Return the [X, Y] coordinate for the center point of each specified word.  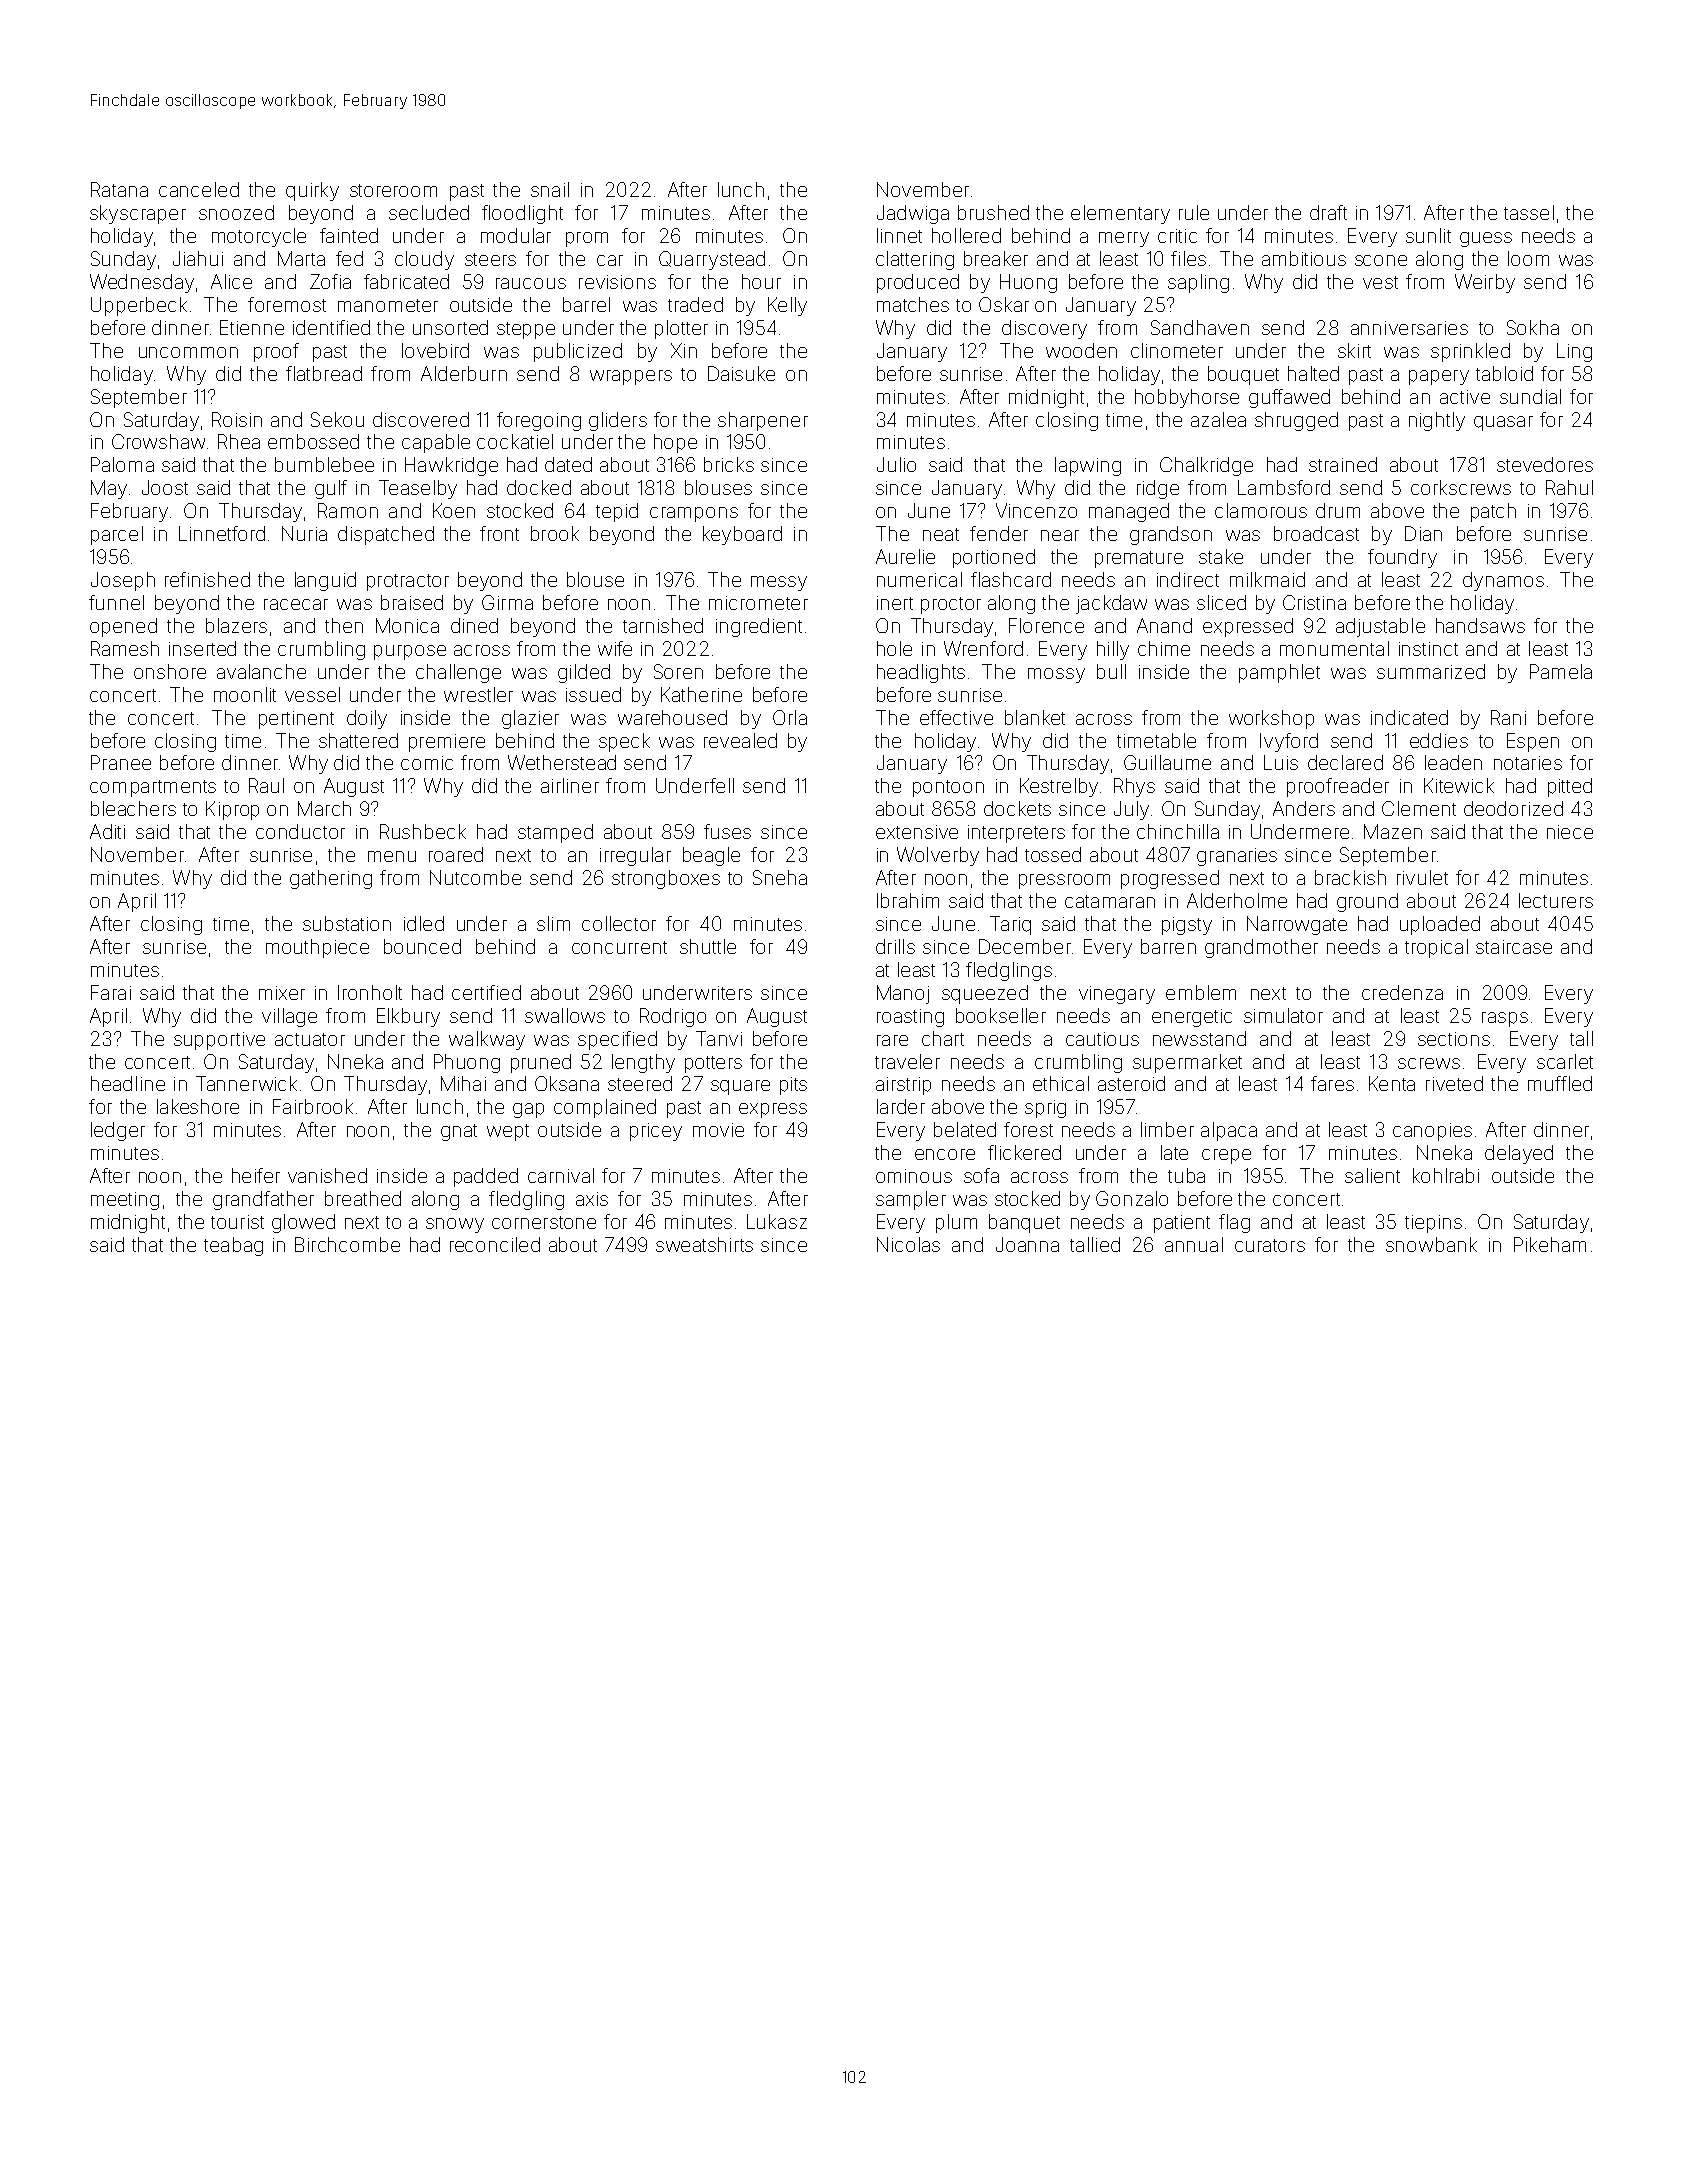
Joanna [1027, 1244]
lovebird [435, 350]
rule [1194, 212]
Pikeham [1550, 1244]
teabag [233, 1246]
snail [550, 189]
